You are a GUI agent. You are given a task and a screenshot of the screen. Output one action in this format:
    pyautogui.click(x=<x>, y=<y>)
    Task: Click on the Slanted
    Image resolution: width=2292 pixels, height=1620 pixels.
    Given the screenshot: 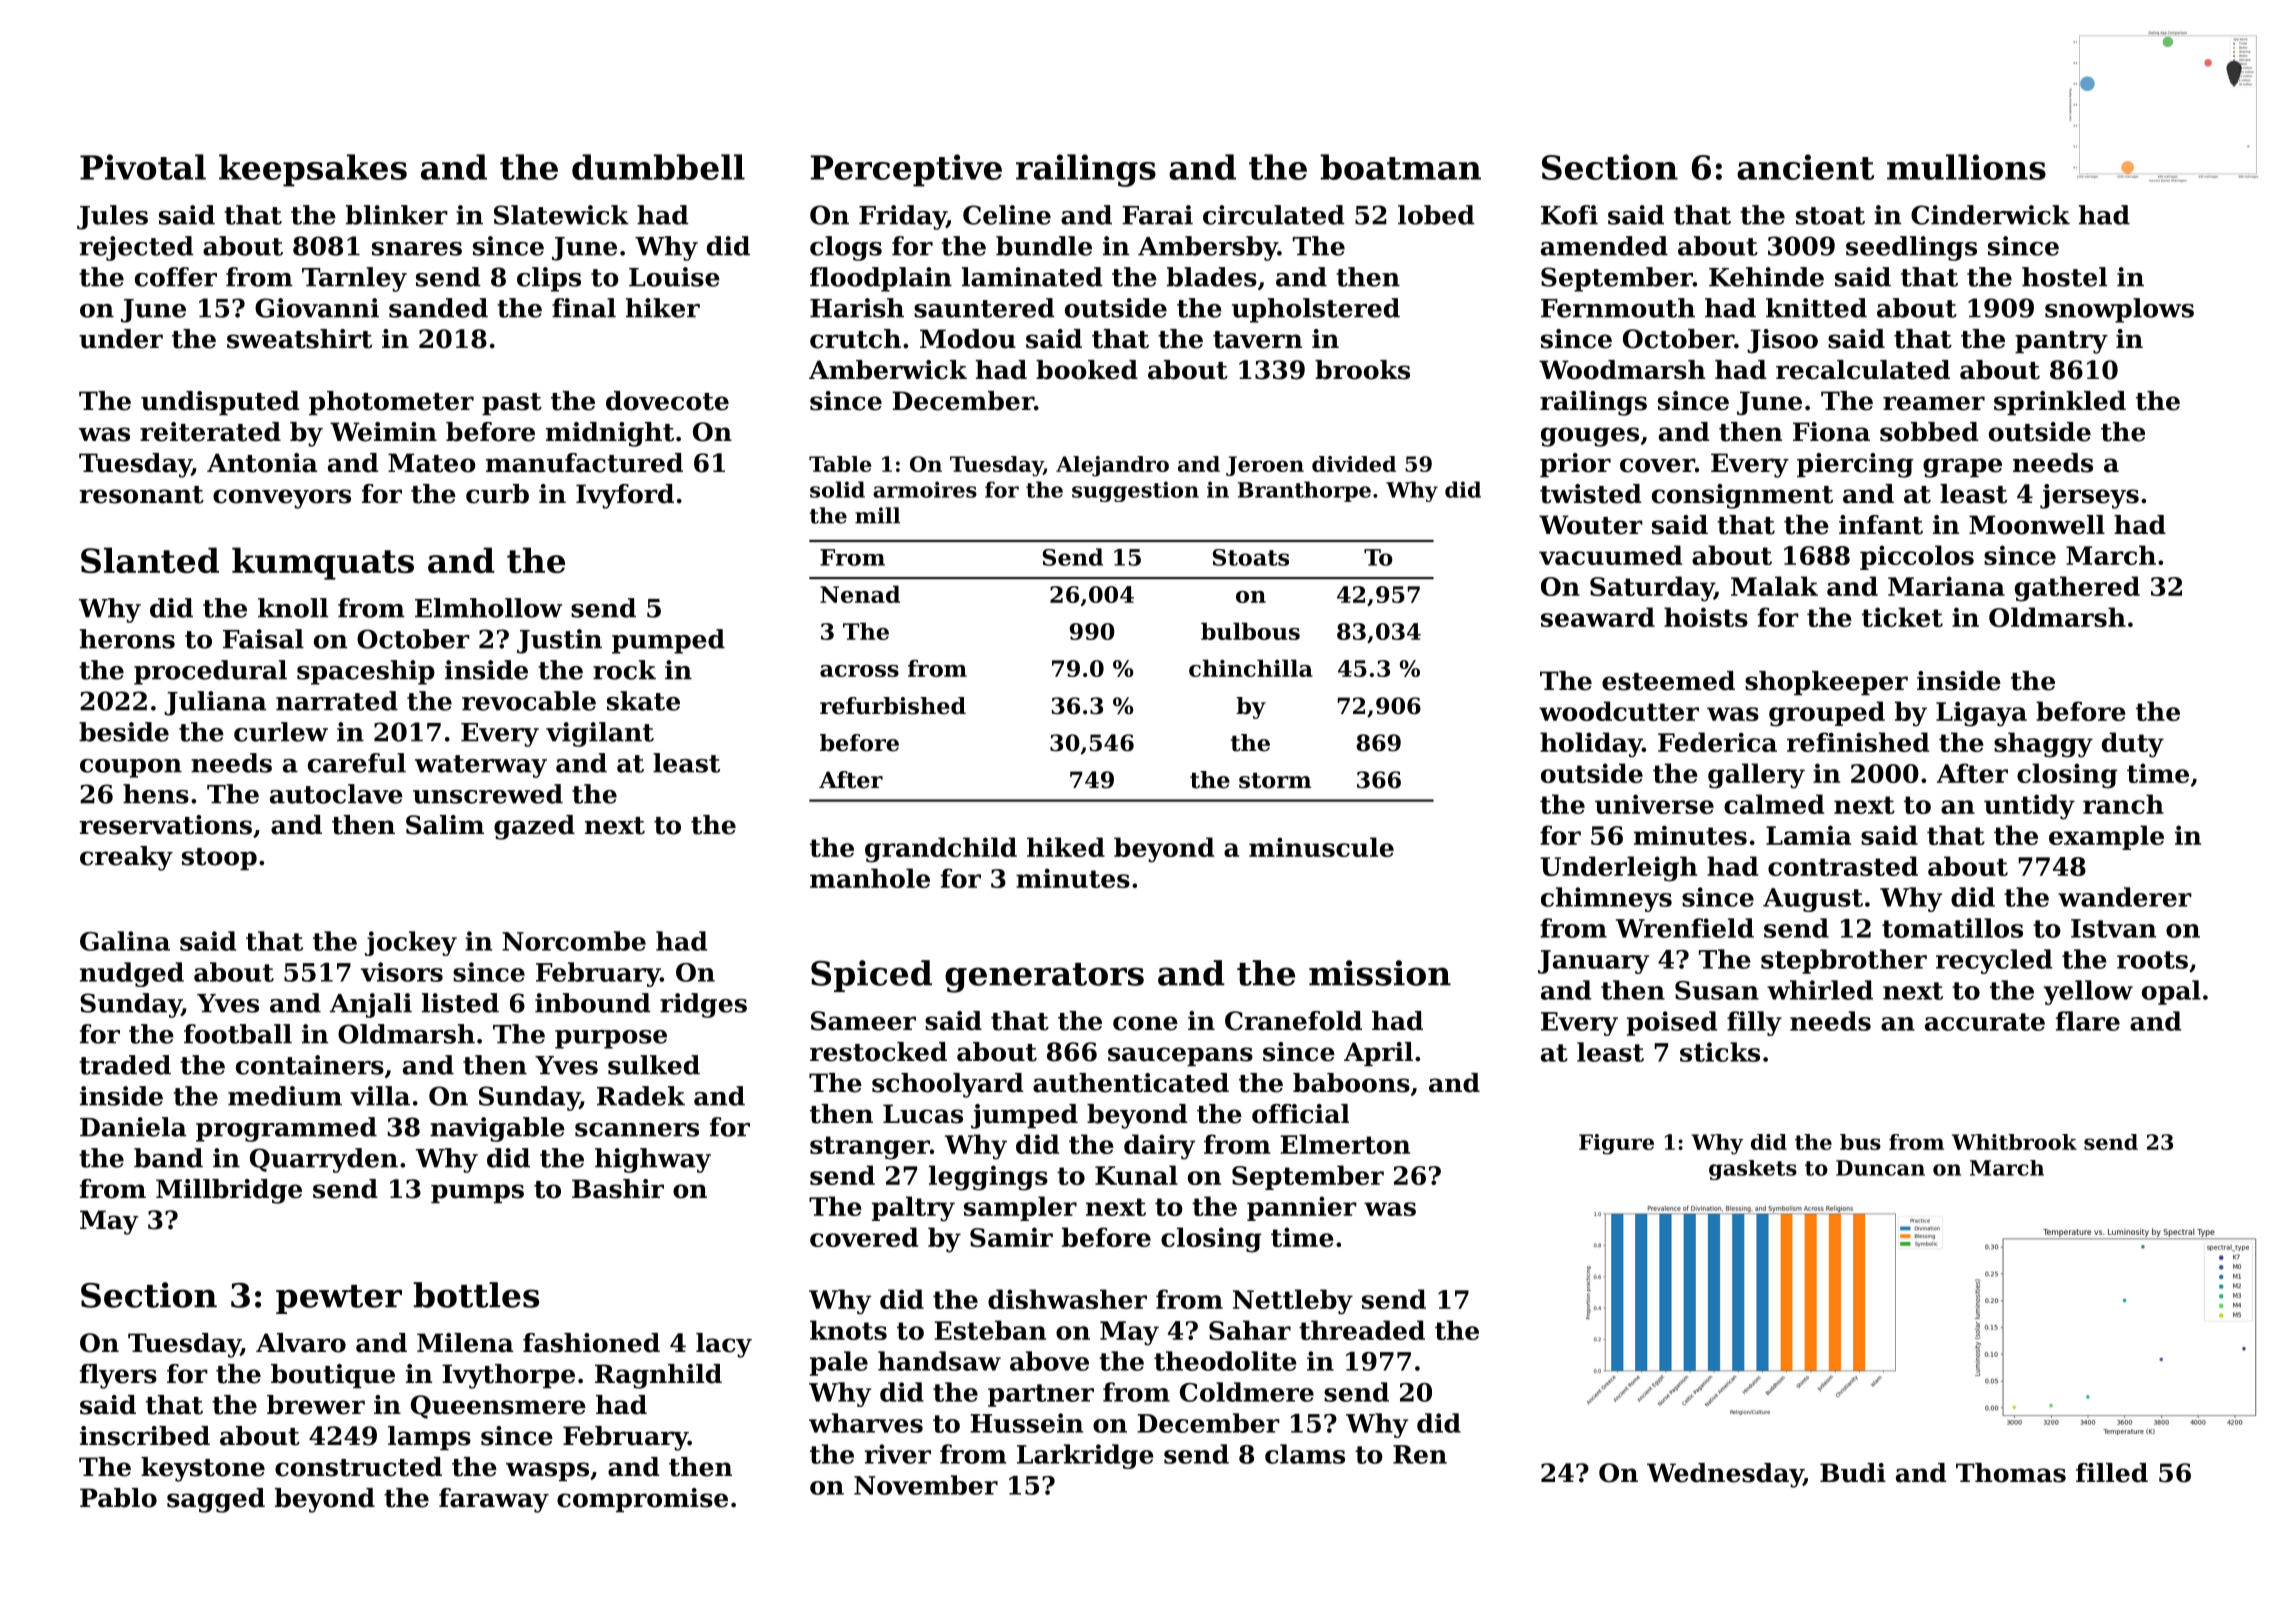 What is the action you would take?
    pyautogui.click(x=150, y=560)
